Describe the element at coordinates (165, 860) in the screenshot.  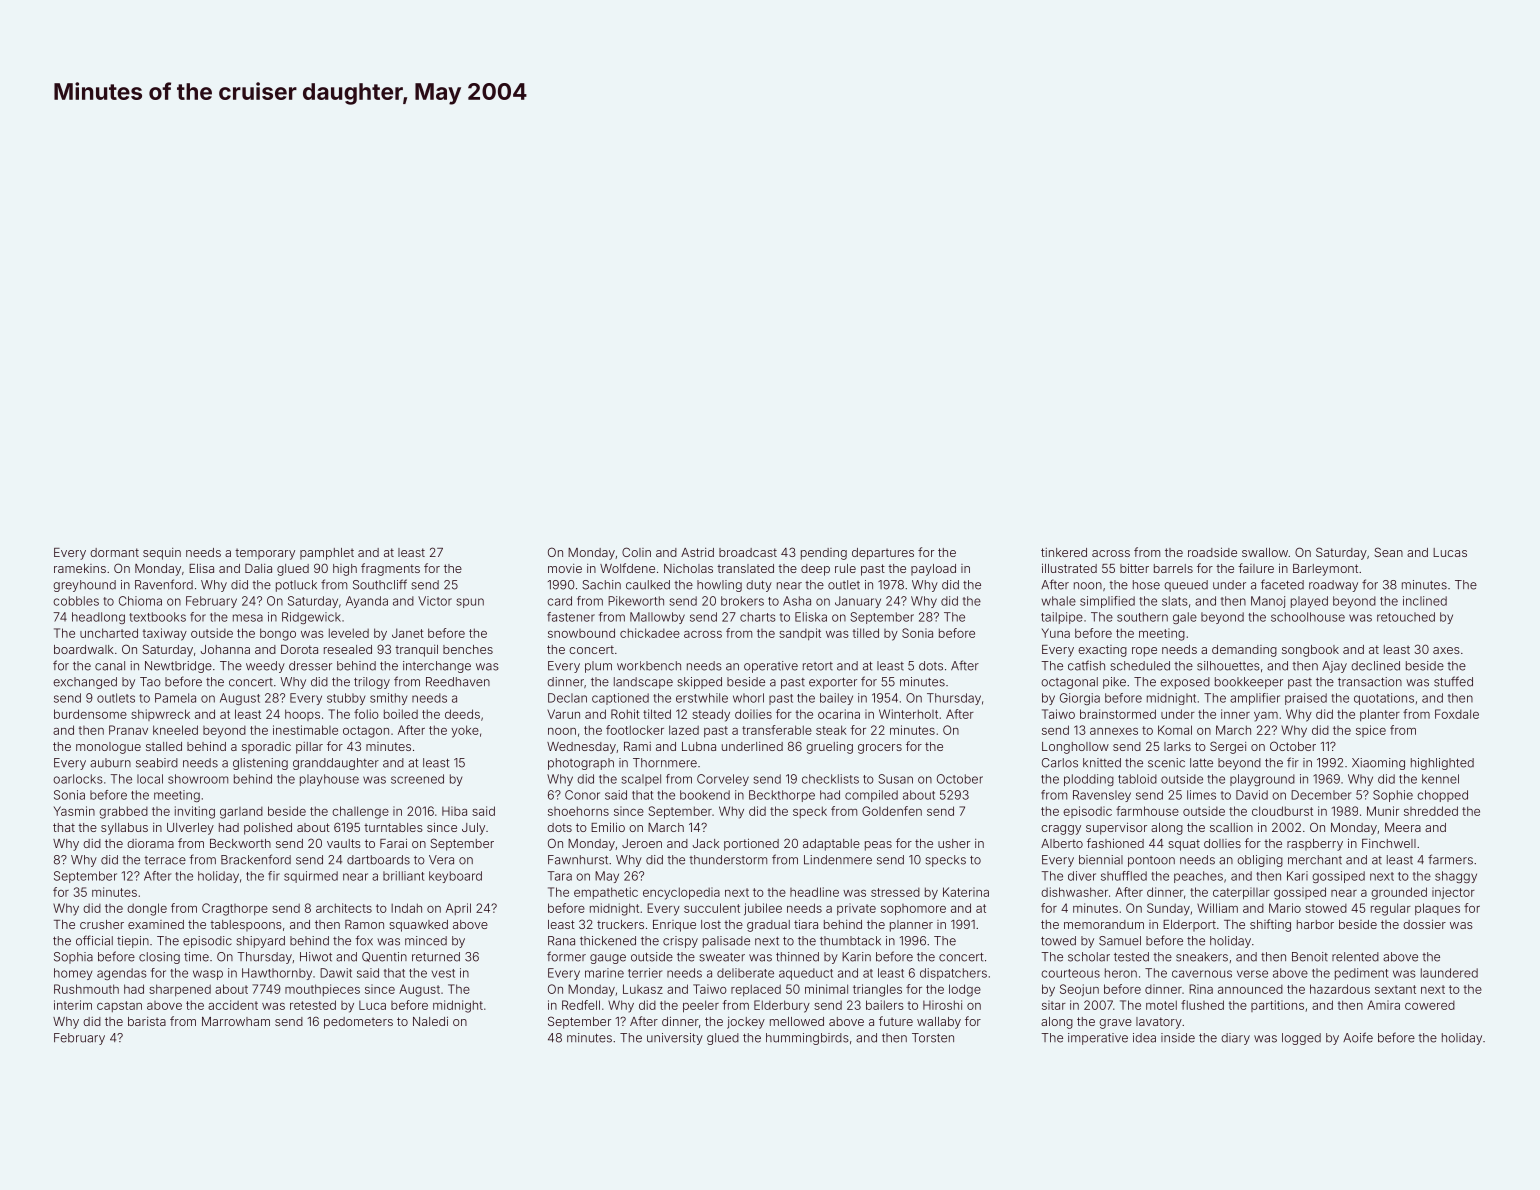
I see `terrace` at that location.
